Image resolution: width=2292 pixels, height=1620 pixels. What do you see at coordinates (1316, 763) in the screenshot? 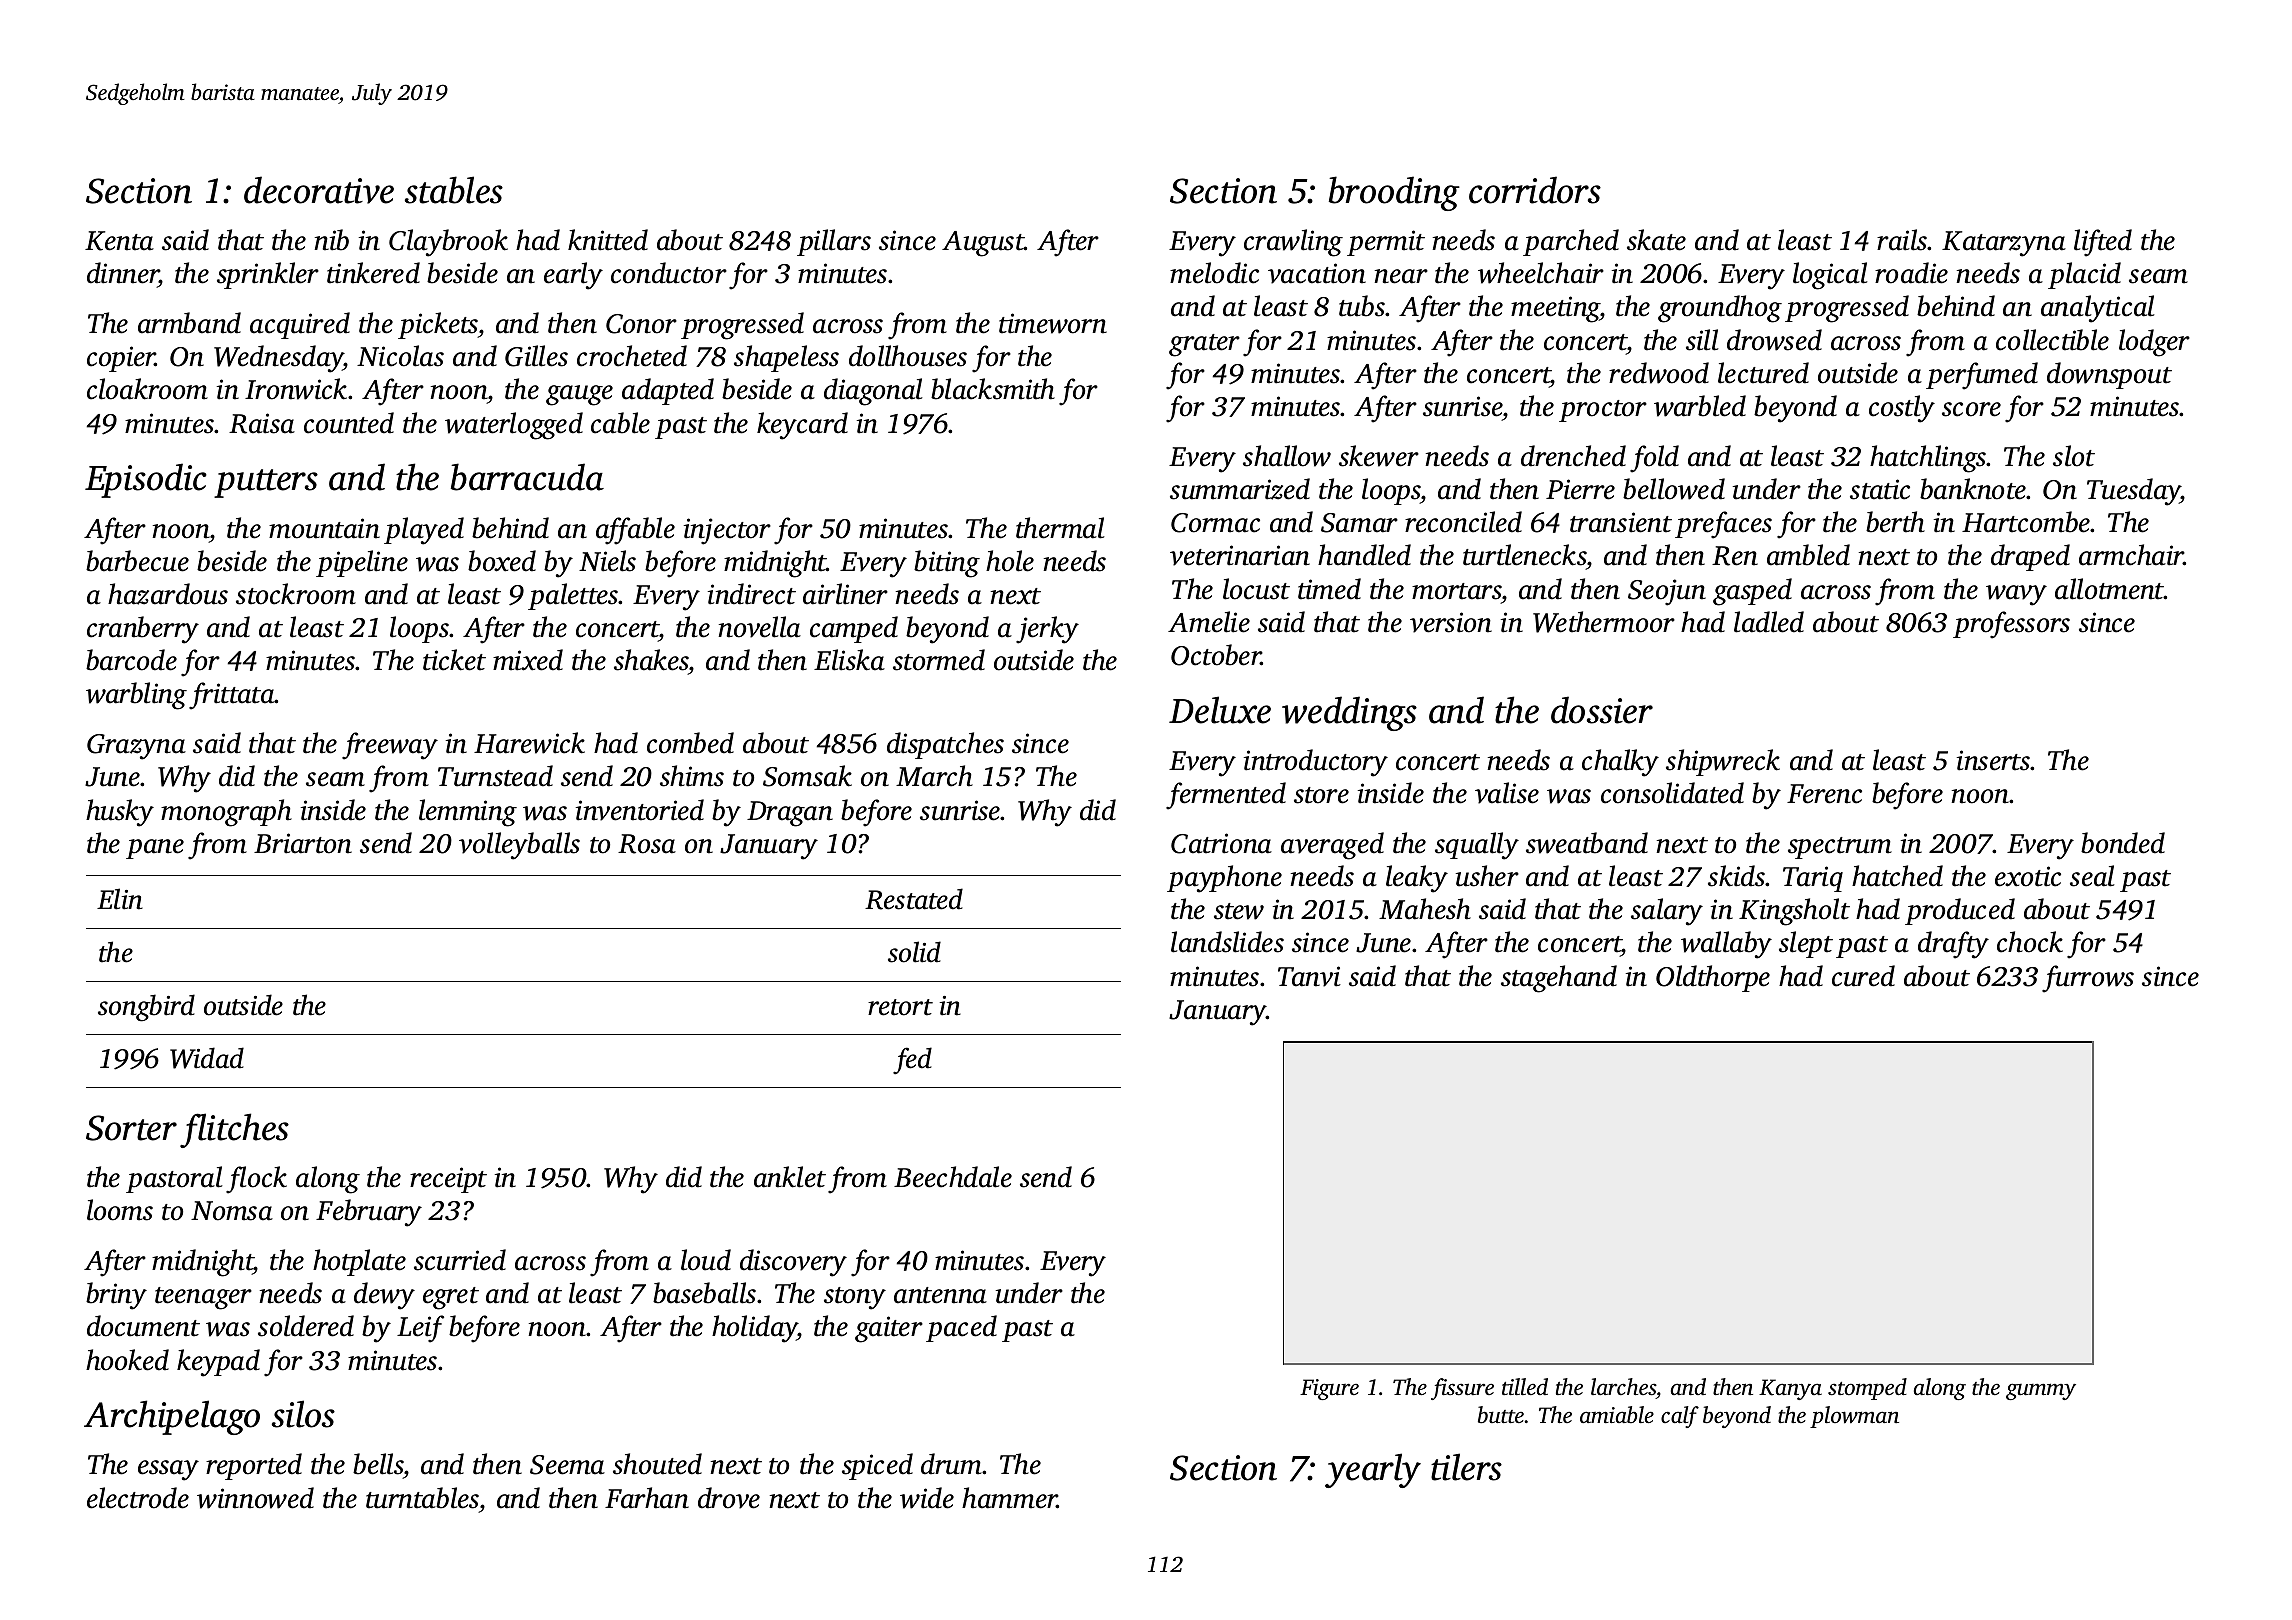
I see `introductory` at bounding box center [1316, 763].
